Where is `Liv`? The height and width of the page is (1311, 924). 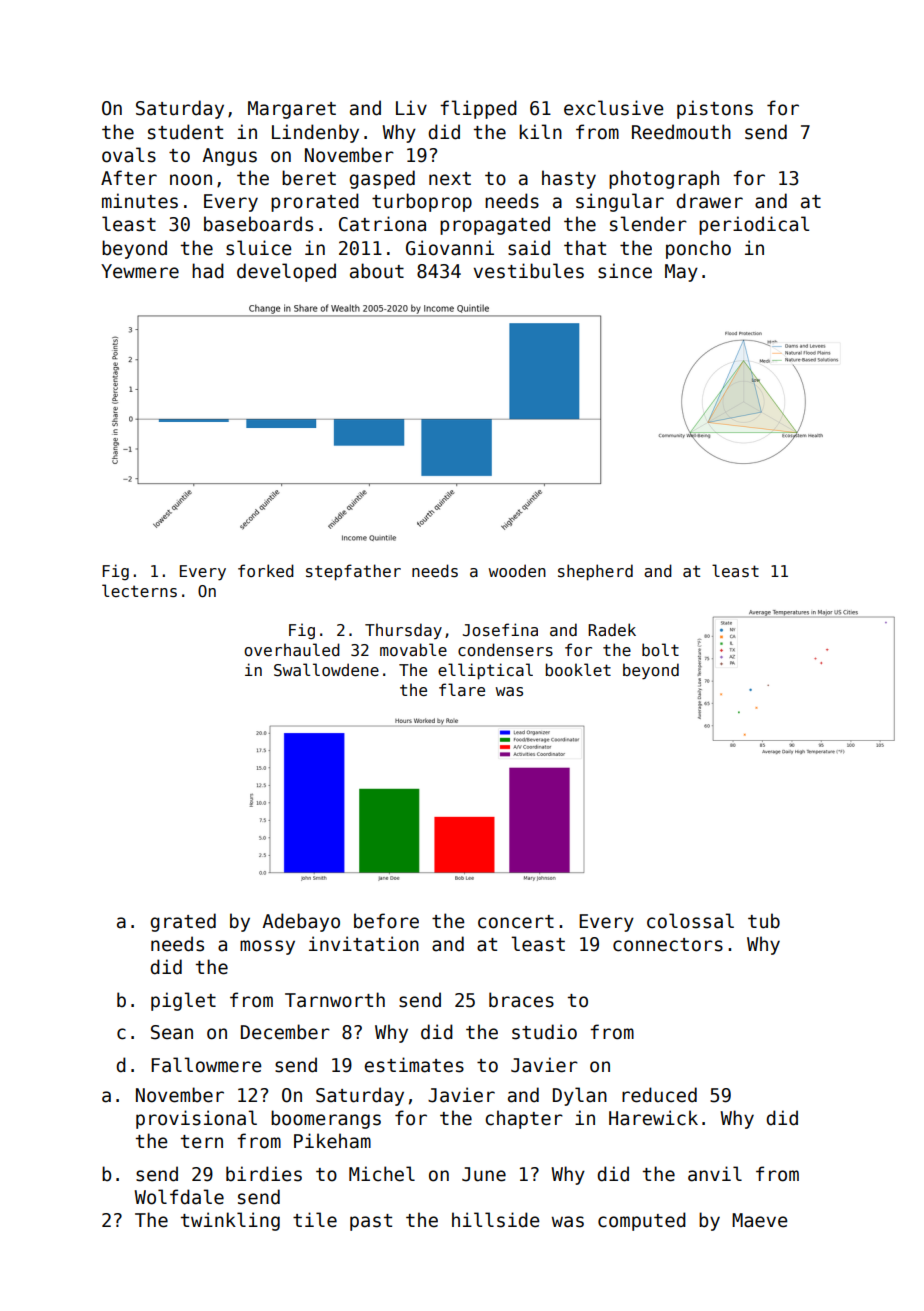 Liv is located at coordinates (411, 107).
